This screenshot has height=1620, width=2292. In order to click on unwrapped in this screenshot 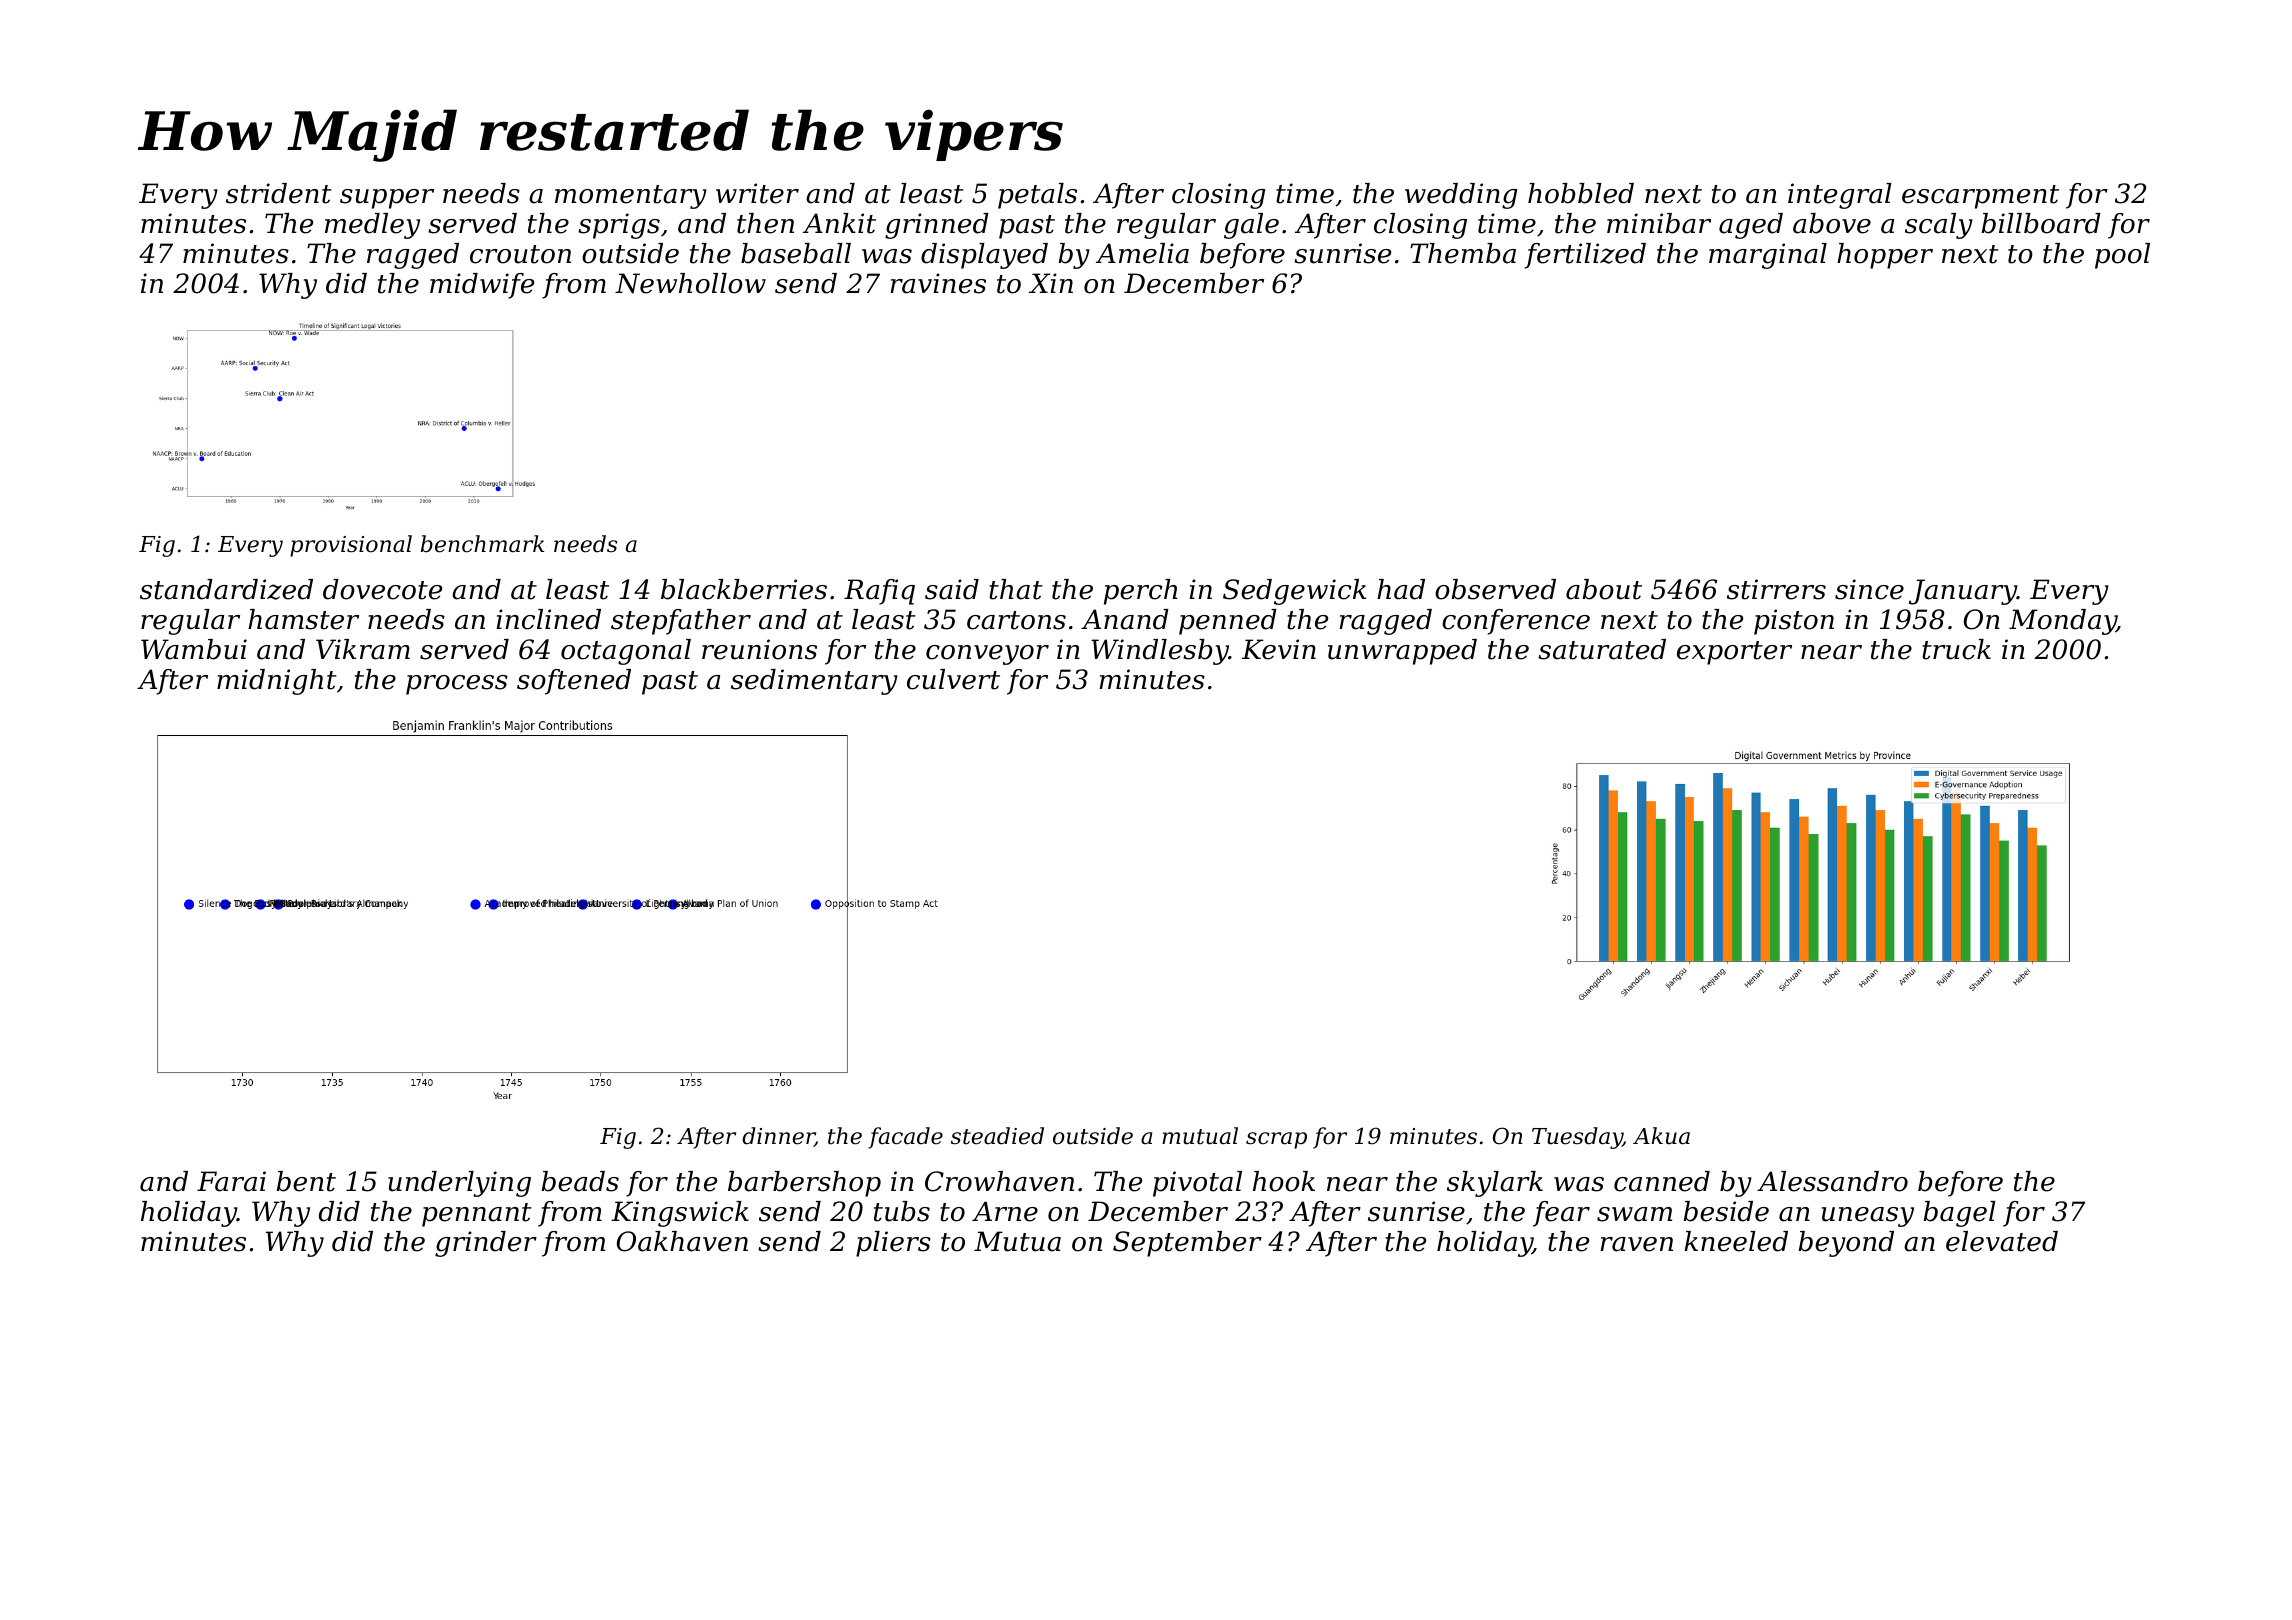, I will do `click(1402, 652)`.
